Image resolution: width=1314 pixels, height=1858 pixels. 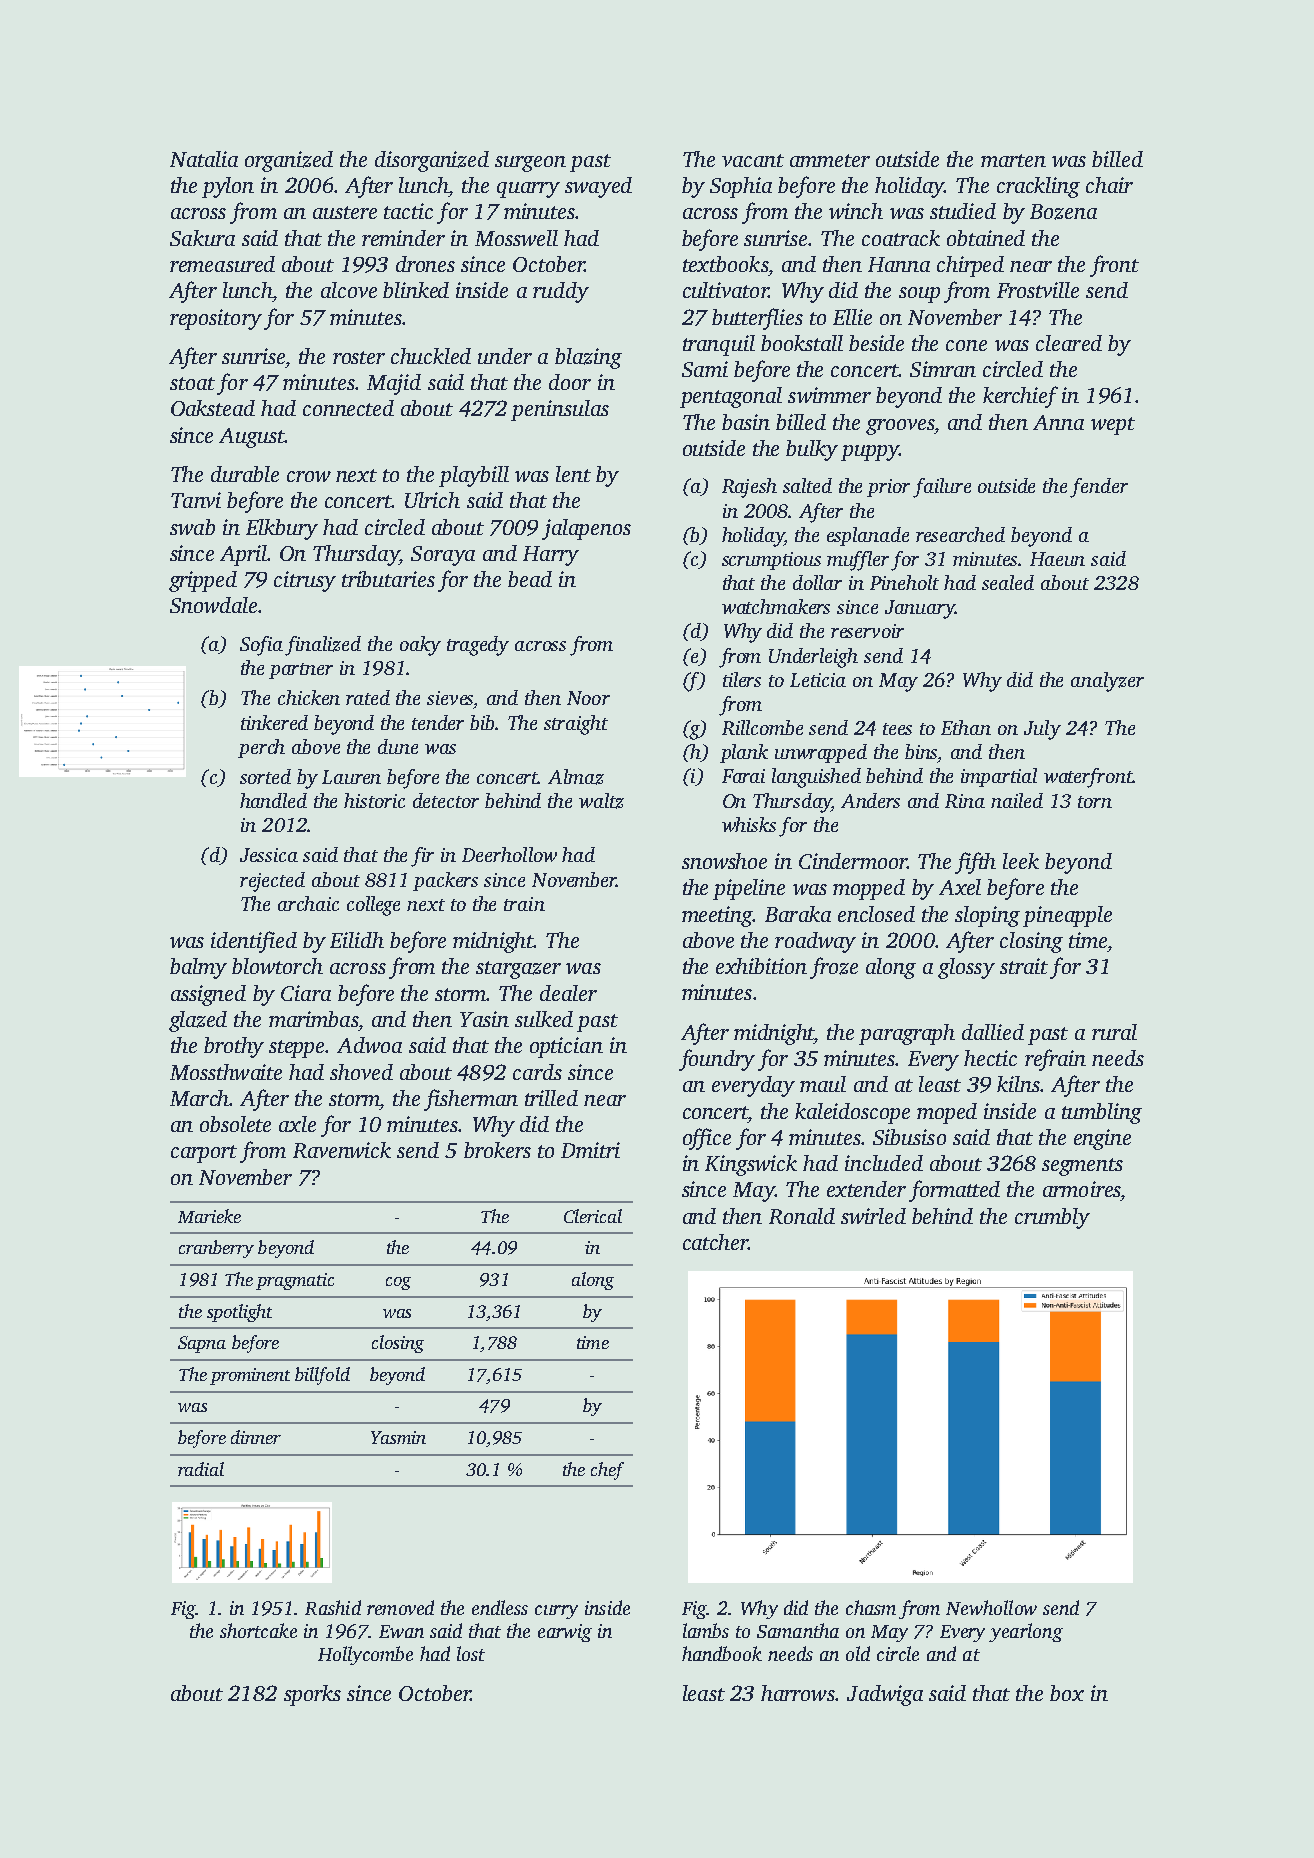 I want to click on Sophia, so click(x=741, y=187).
